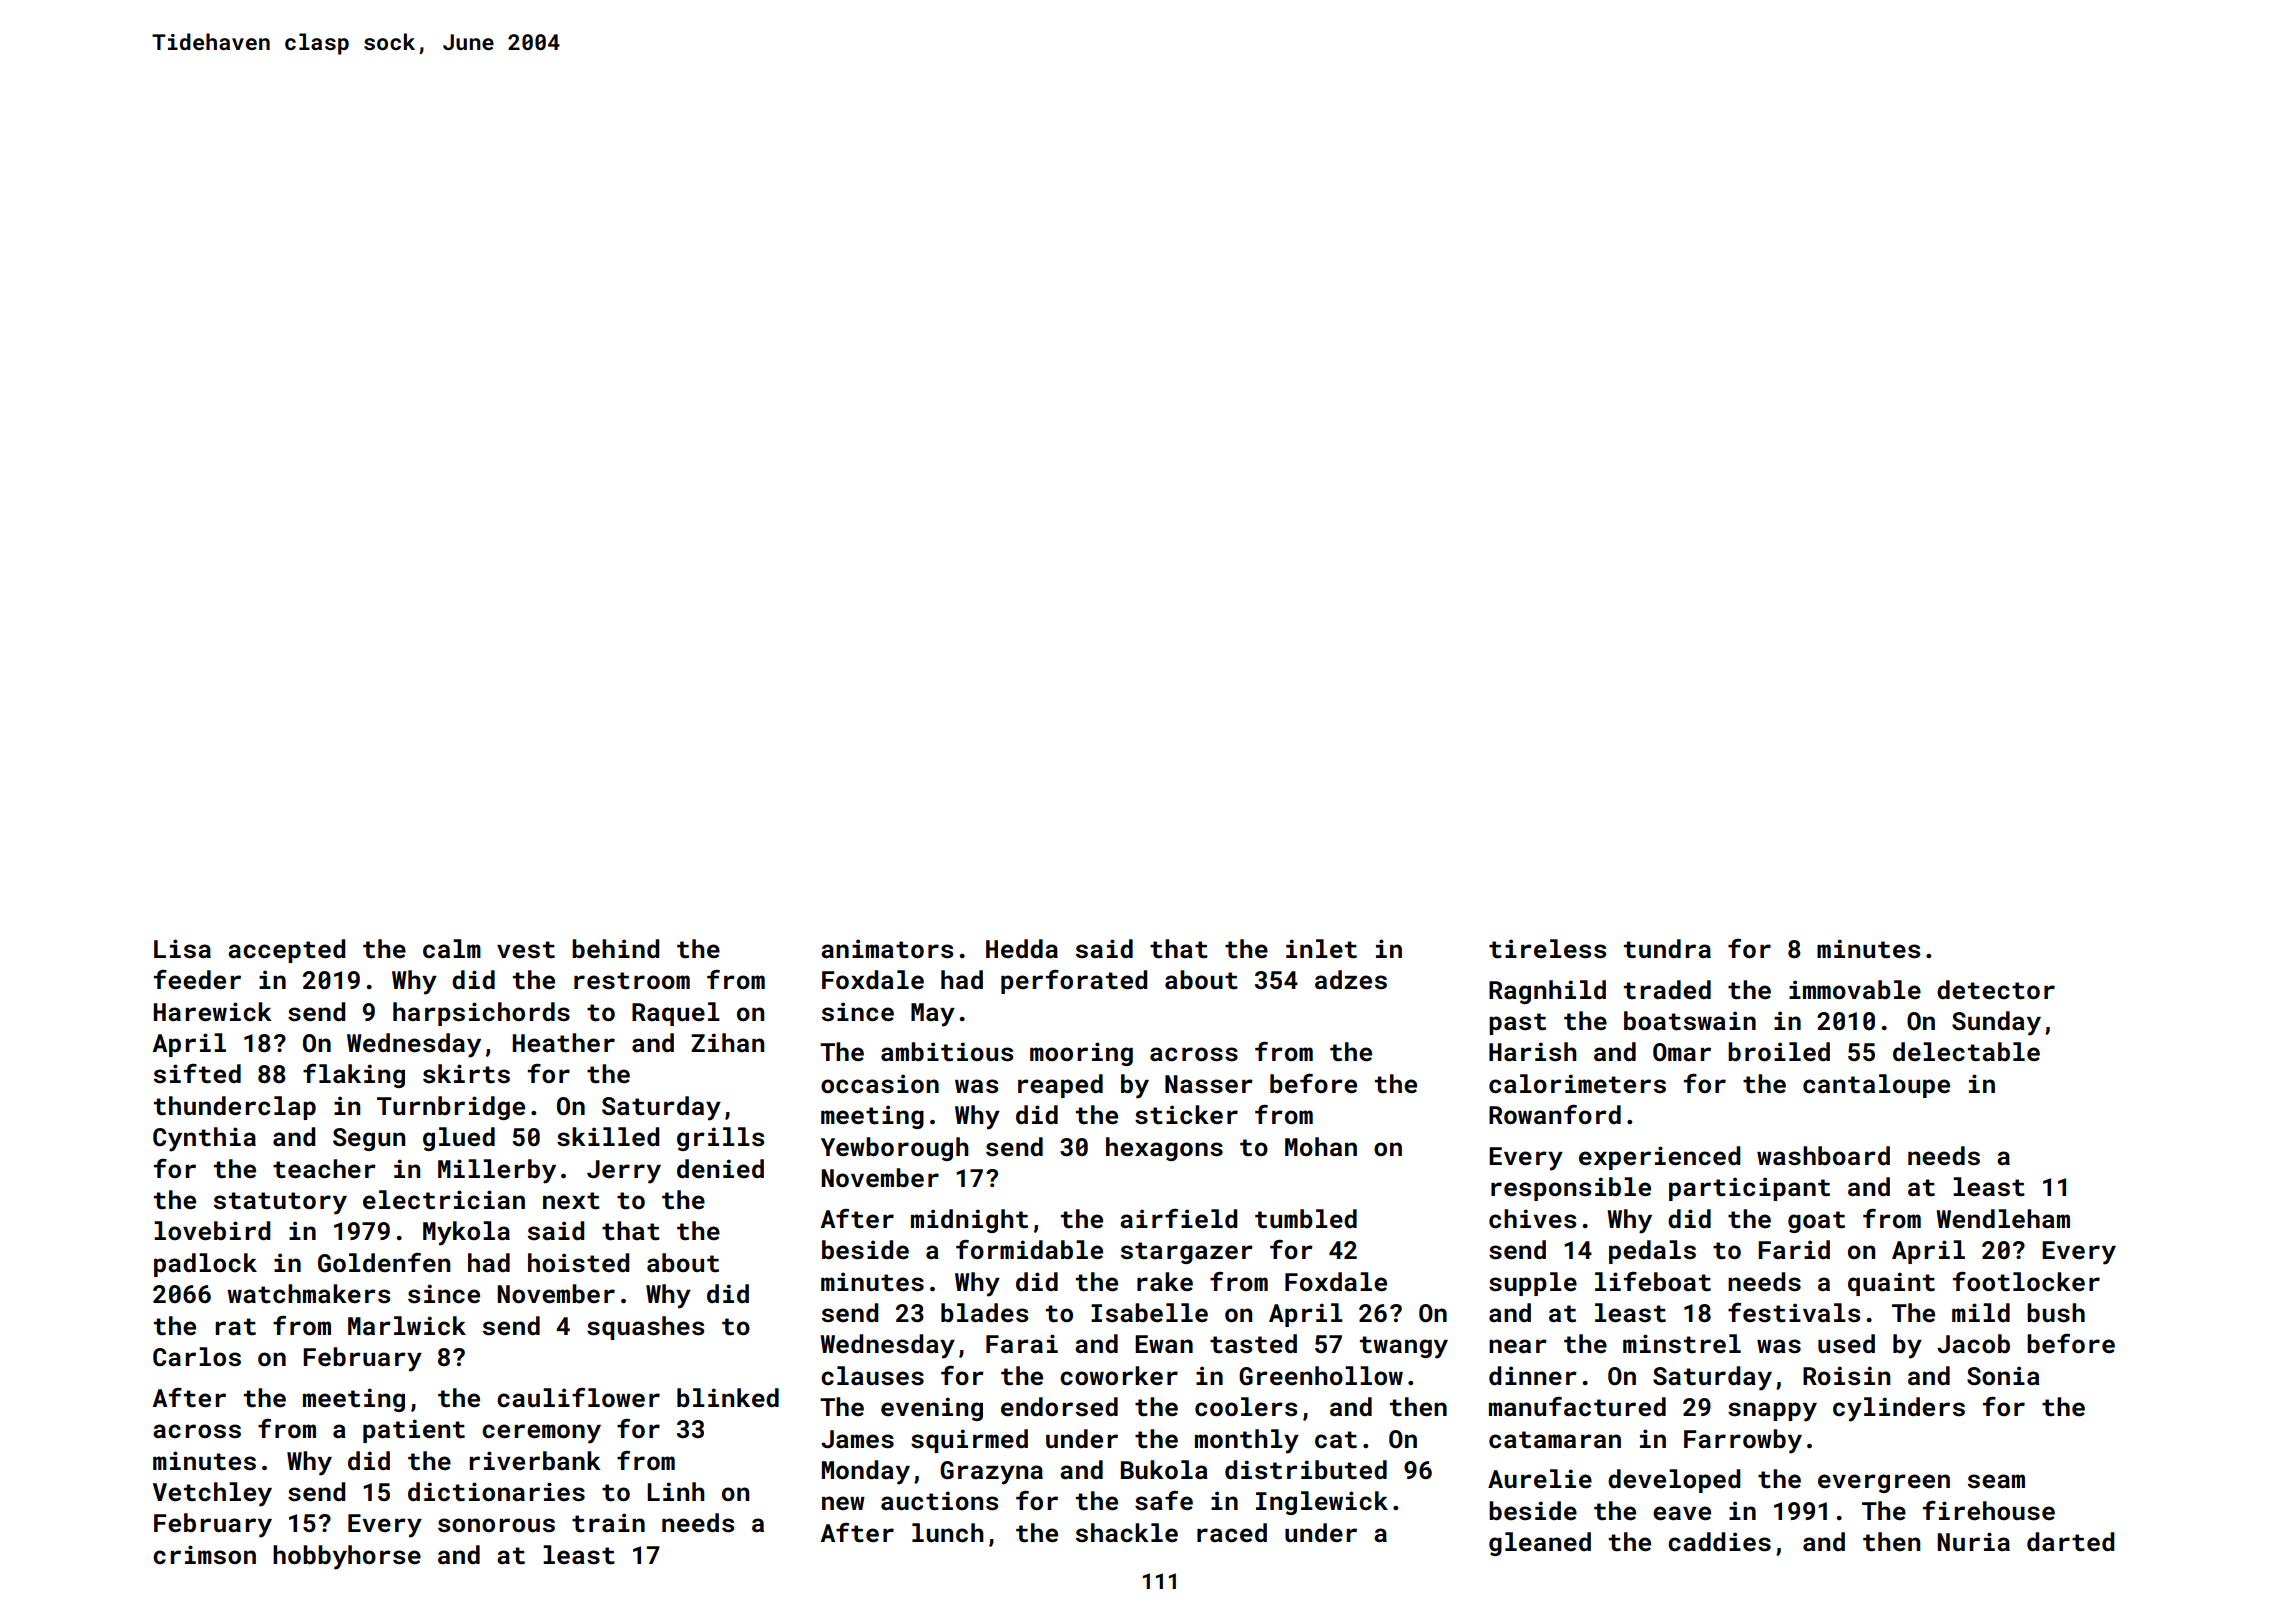  Describe the element at coordinates (720, 1139) in the page. I see `grills` at that location.
